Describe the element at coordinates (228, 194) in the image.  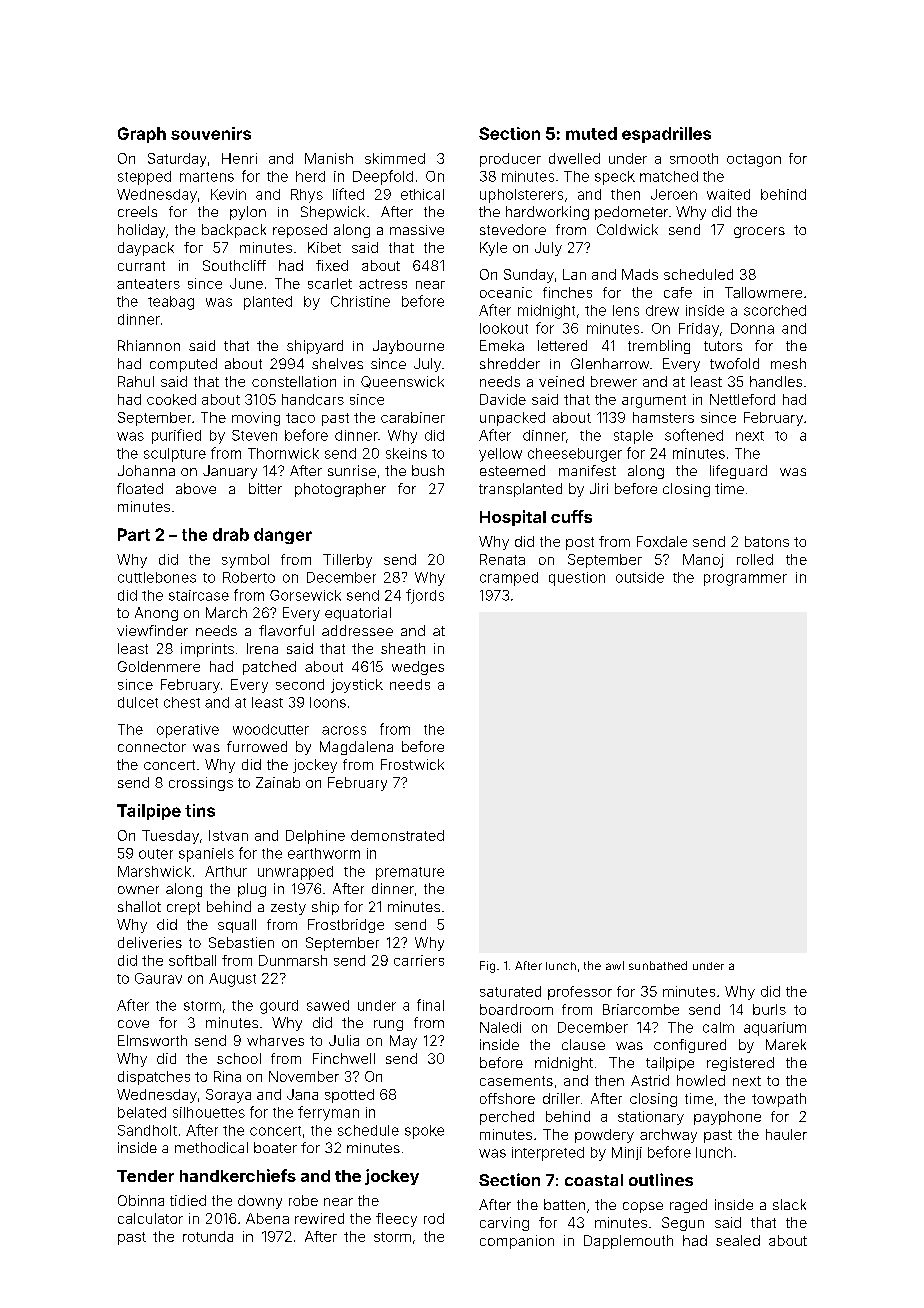
I see `Kevin` at that location.
